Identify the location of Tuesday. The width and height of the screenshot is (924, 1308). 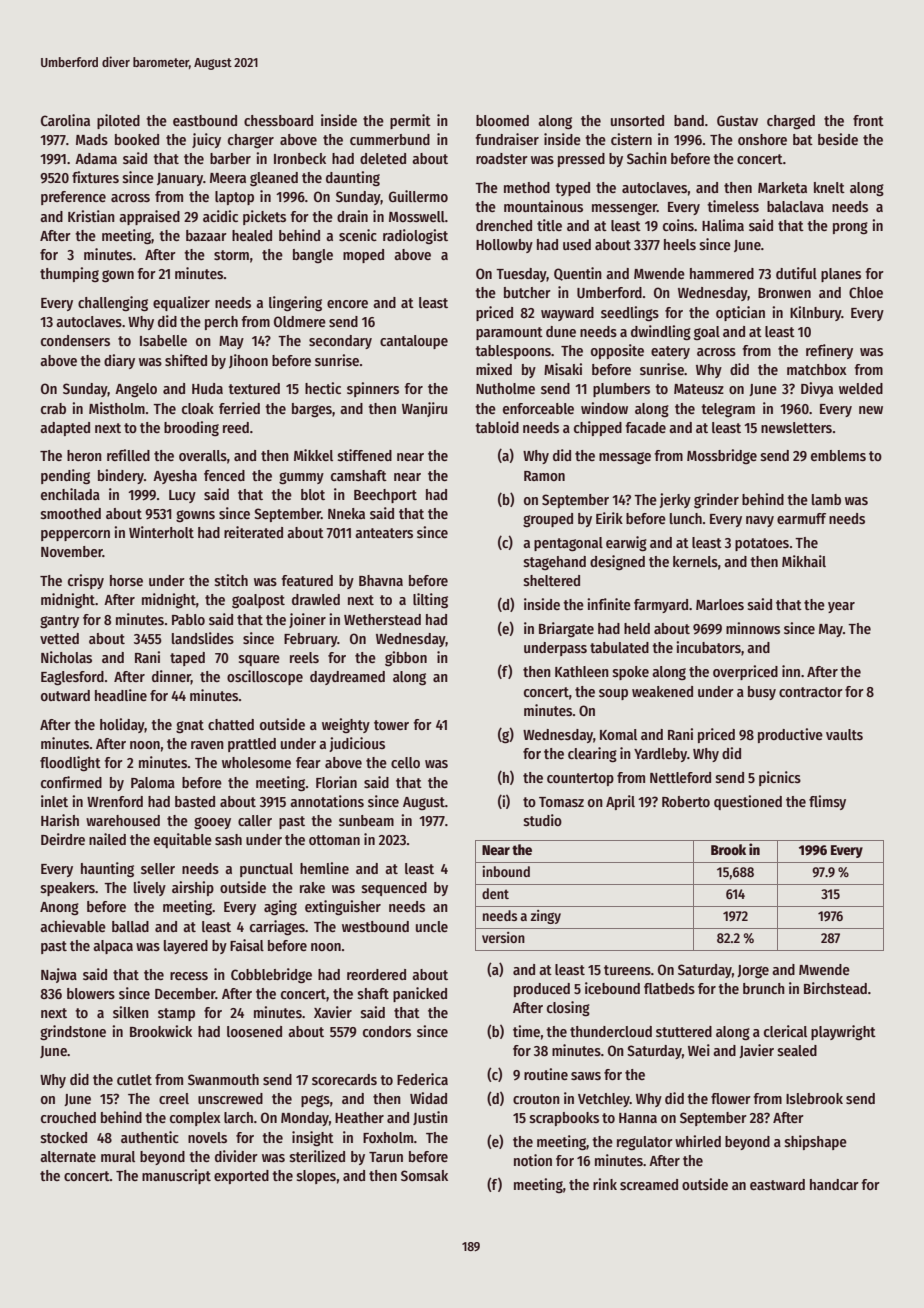
(521, 275).
